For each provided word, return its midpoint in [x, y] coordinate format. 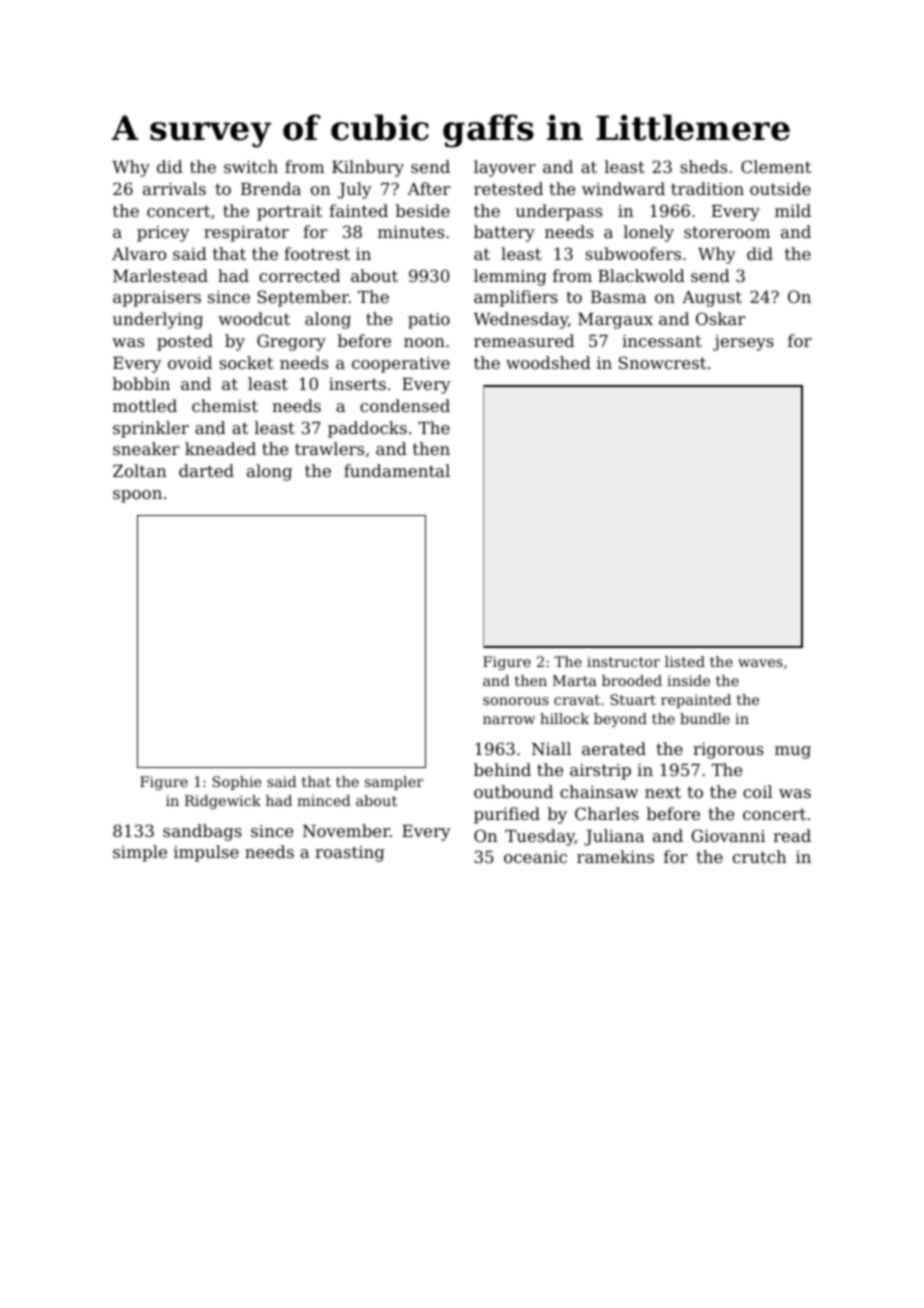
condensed [405, 405]
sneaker [146, 448]
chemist [225, 405]
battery [504, 233]
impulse [206, 853]
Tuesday [540, 837]
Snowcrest [662, 362]
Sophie [237, 783]
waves [760, 663]
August [712, 299]
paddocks [367, 429]
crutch [759, 856]
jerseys [743, 343]
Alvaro [139, 253]
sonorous [516, 701]
